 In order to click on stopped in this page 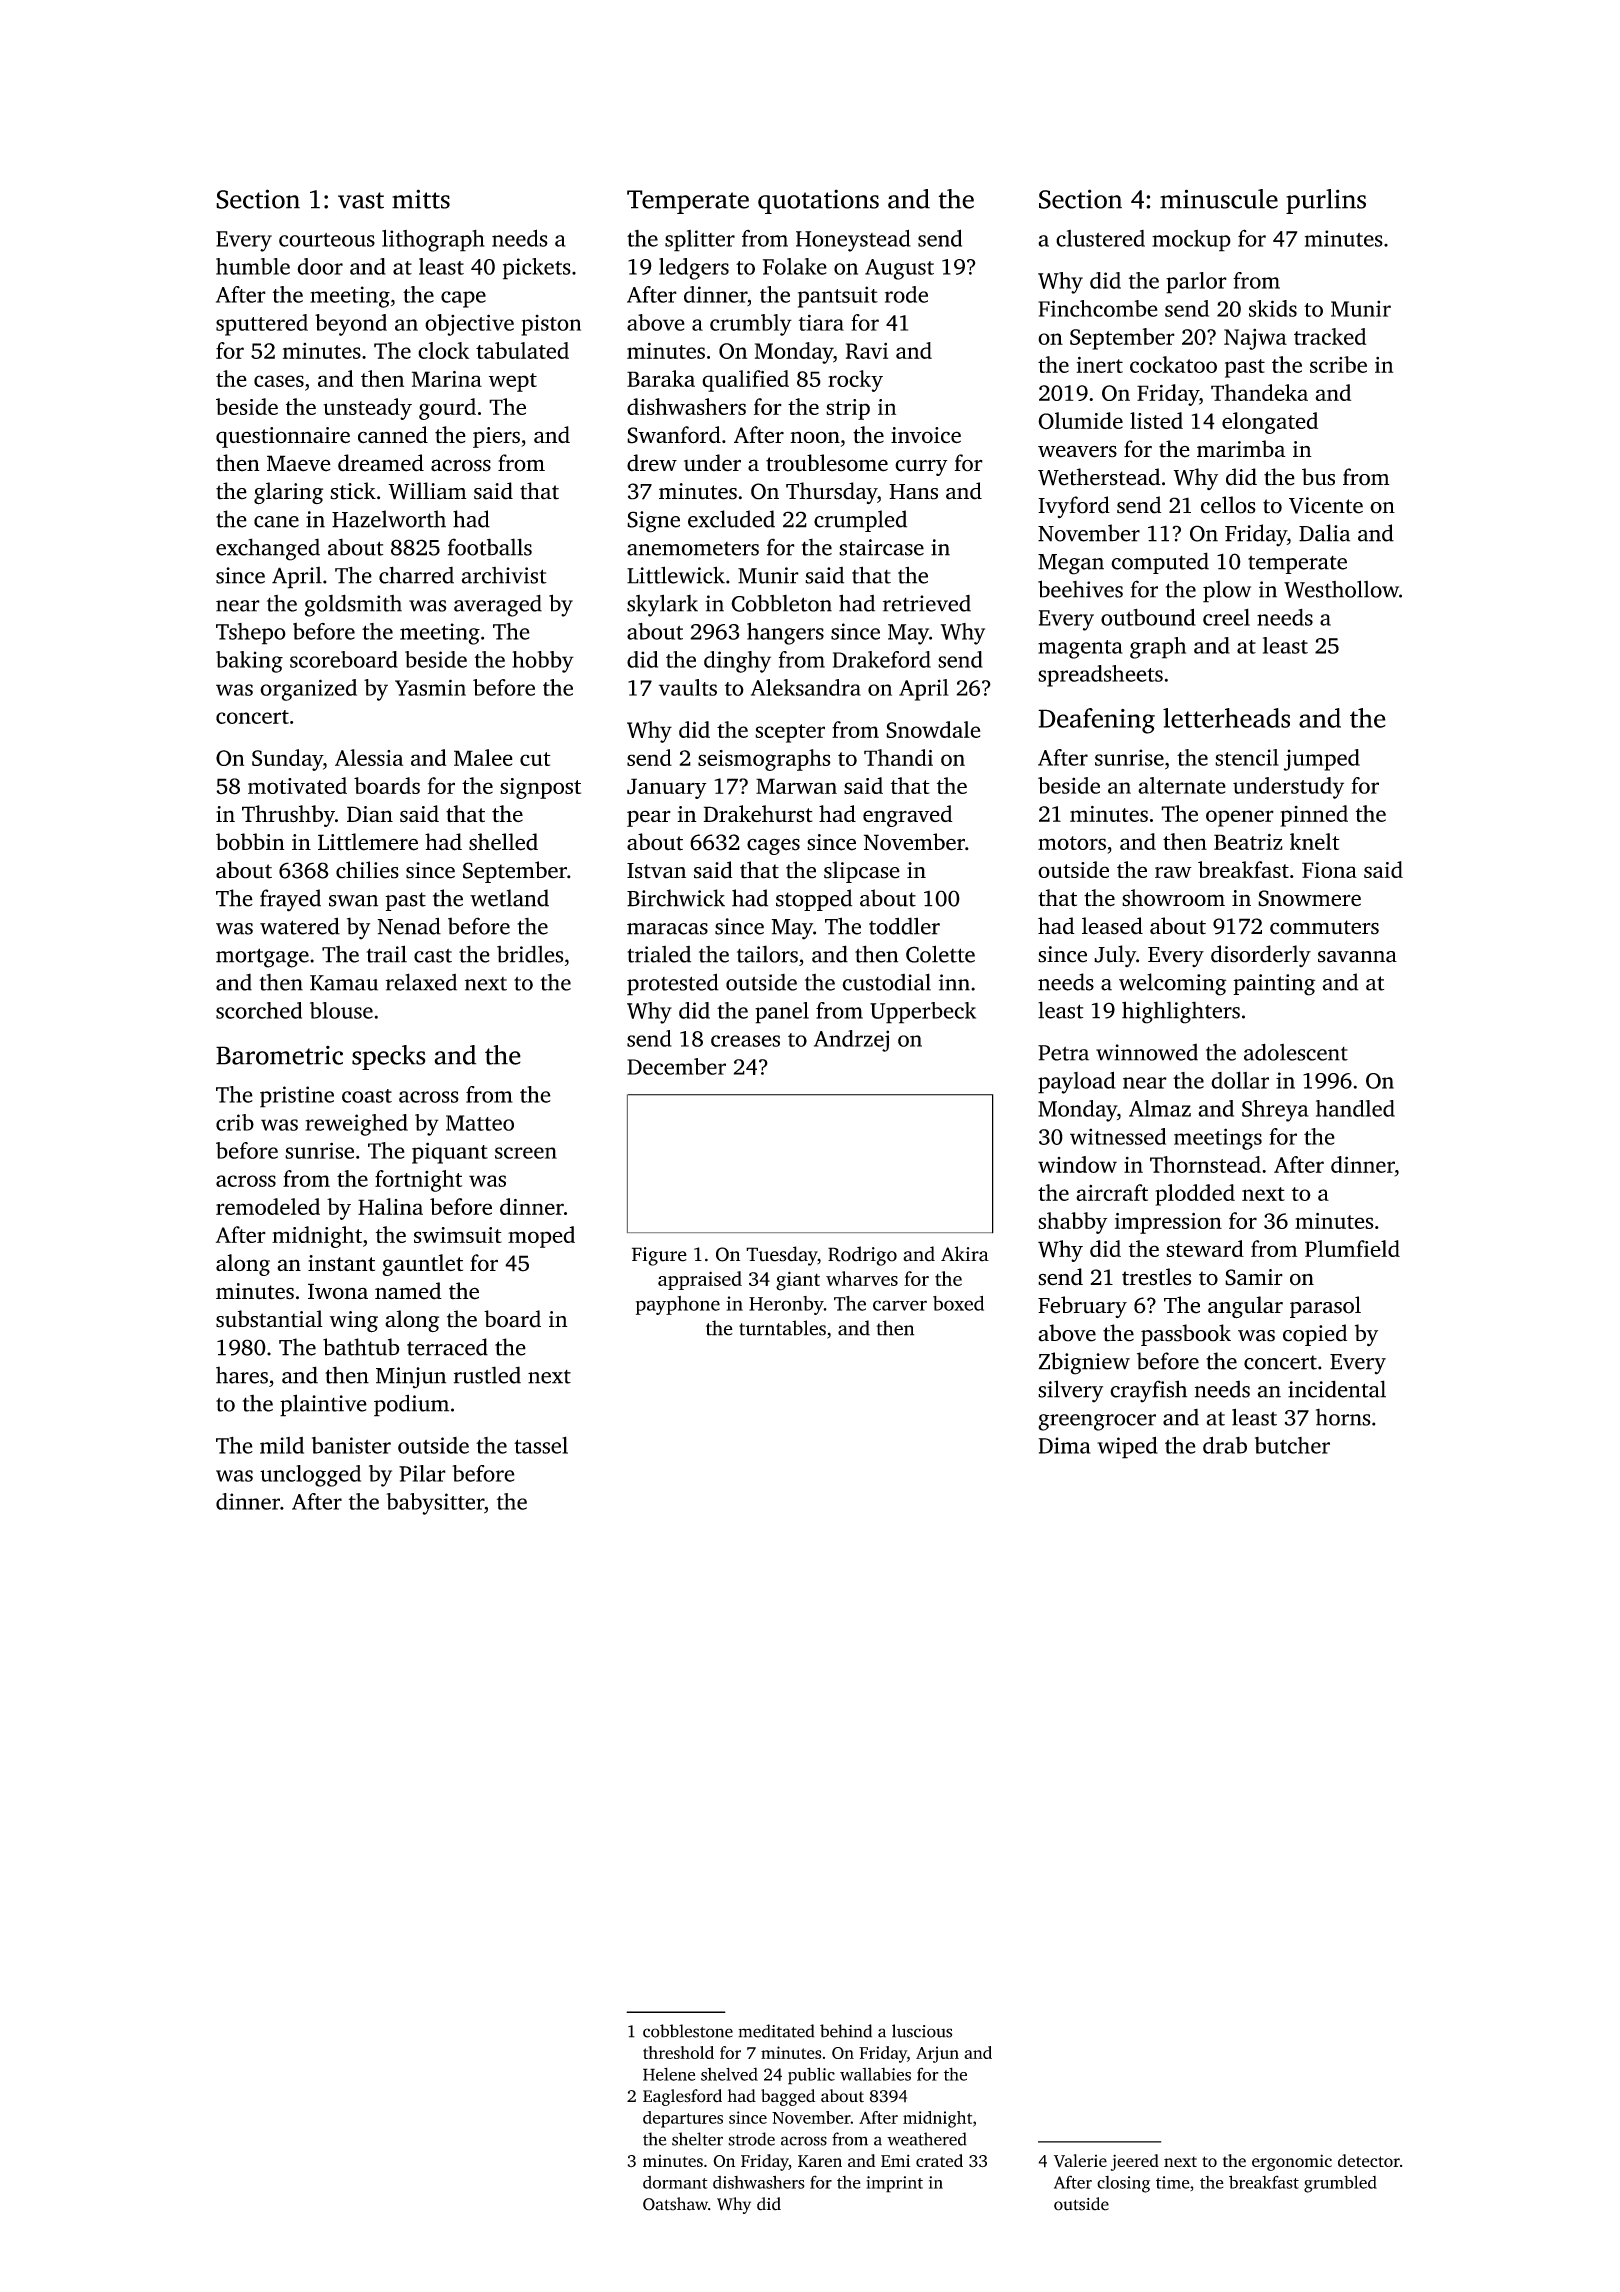, I will do `click(814, 900)`.
